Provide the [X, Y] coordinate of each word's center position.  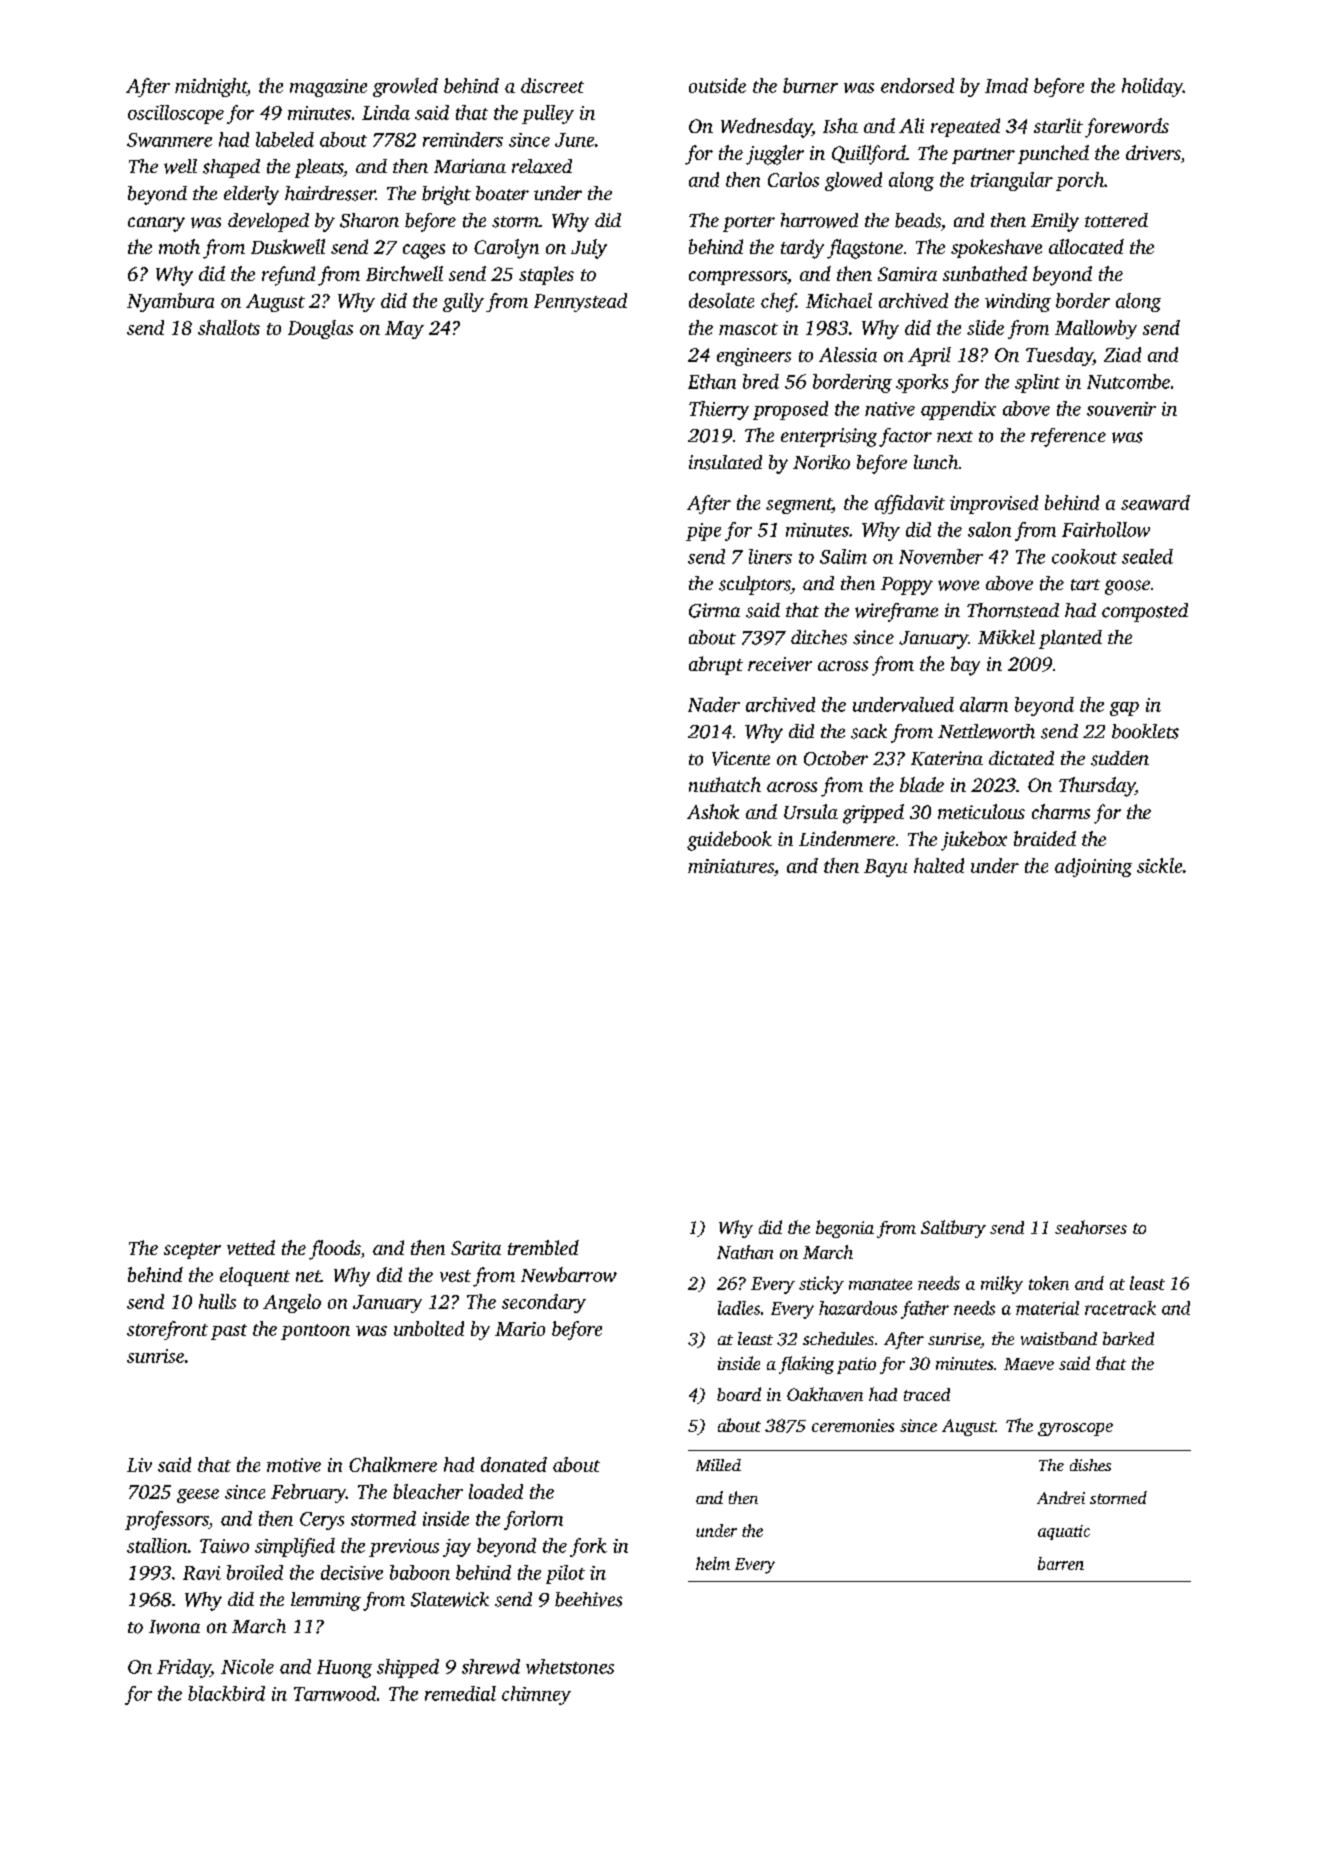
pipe [703, 532]
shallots [229, 327]
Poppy [907, 586]
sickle [1159, 865]
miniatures [731, 866]
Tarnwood [335, 1693]
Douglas [320, 329]
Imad [1006, 85]
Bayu [885, 868]
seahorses [1091, 1227]
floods [335, 1250]
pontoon [315, 1332]
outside [717, 85]
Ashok [713, 811]
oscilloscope [176, 114]
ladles [739, 1308]
